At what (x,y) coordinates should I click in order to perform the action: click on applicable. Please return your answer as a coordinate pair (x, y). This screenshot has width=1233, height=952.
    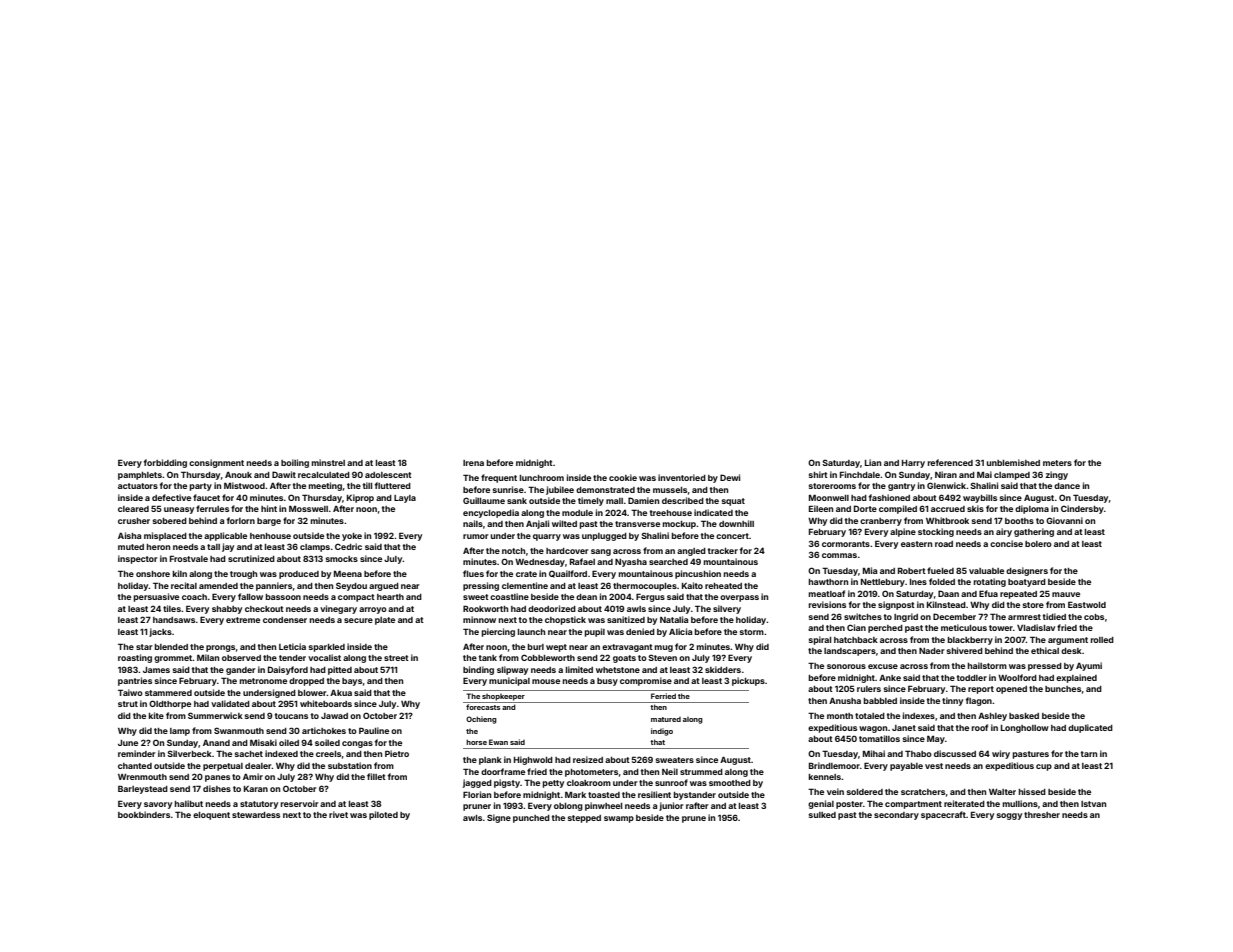
    Looking at the image, I should click on (225, 536).
